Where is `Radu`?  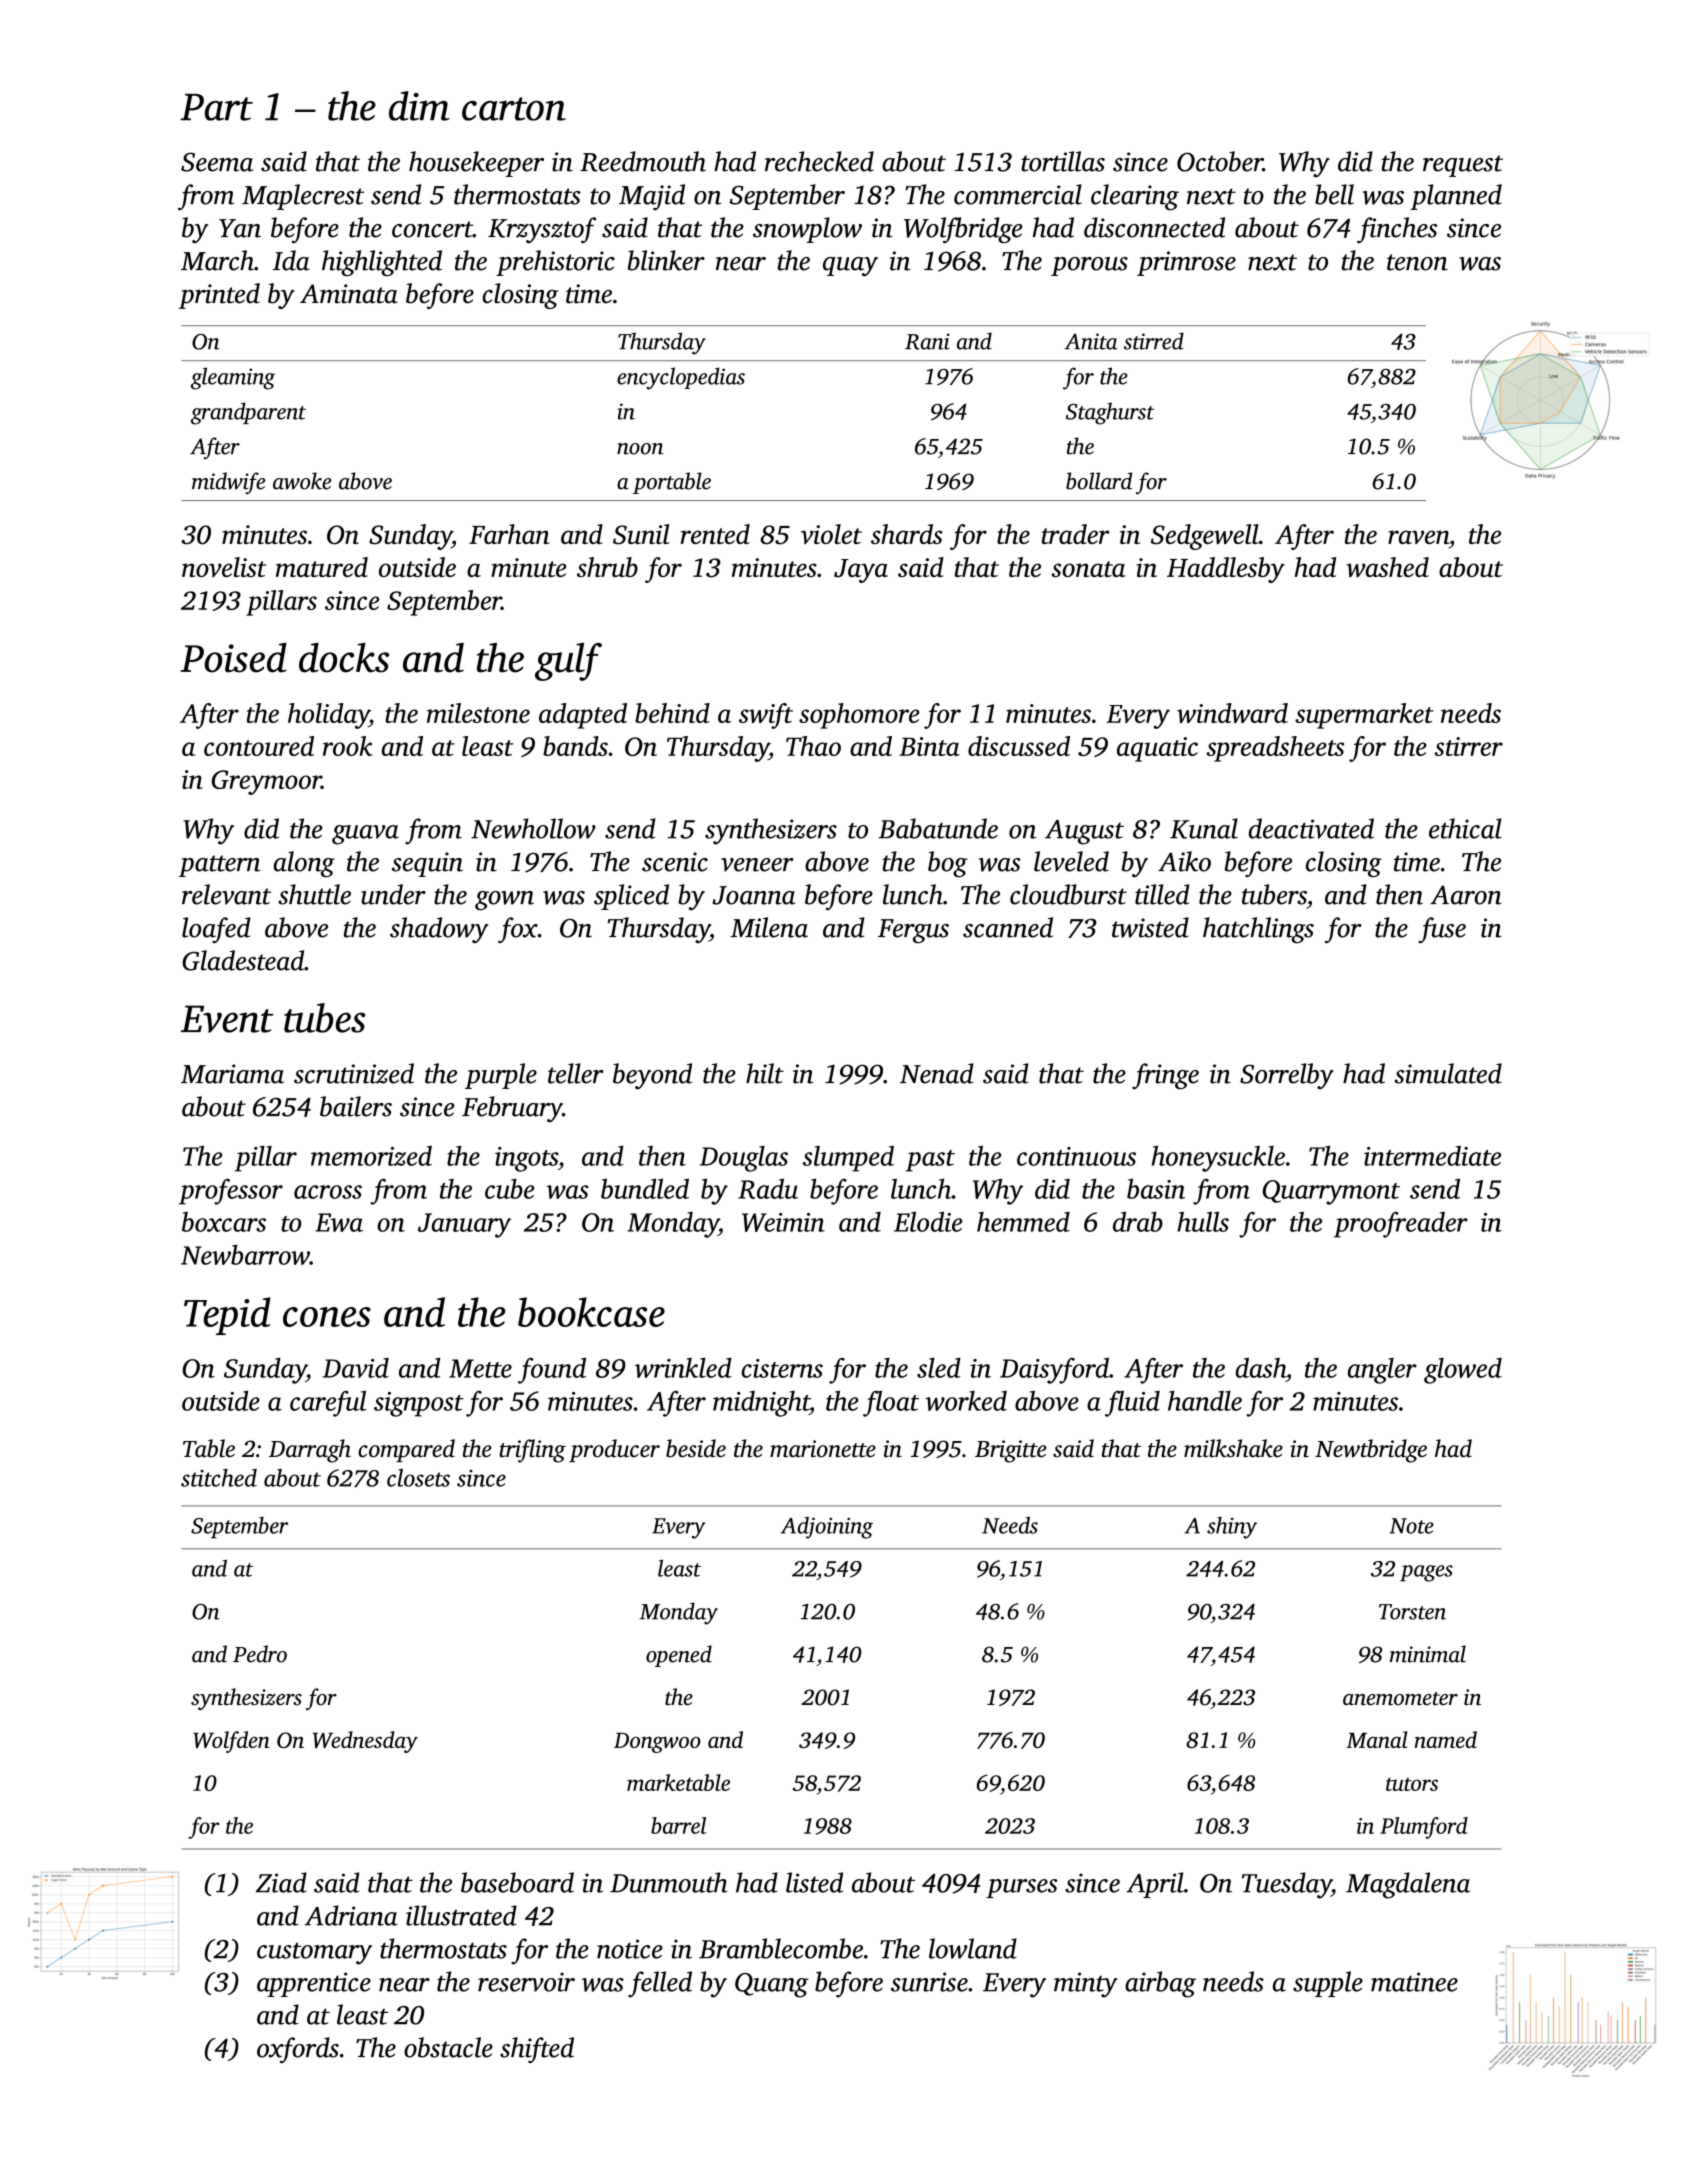 Radu is located at coordinates (768, 1188).
